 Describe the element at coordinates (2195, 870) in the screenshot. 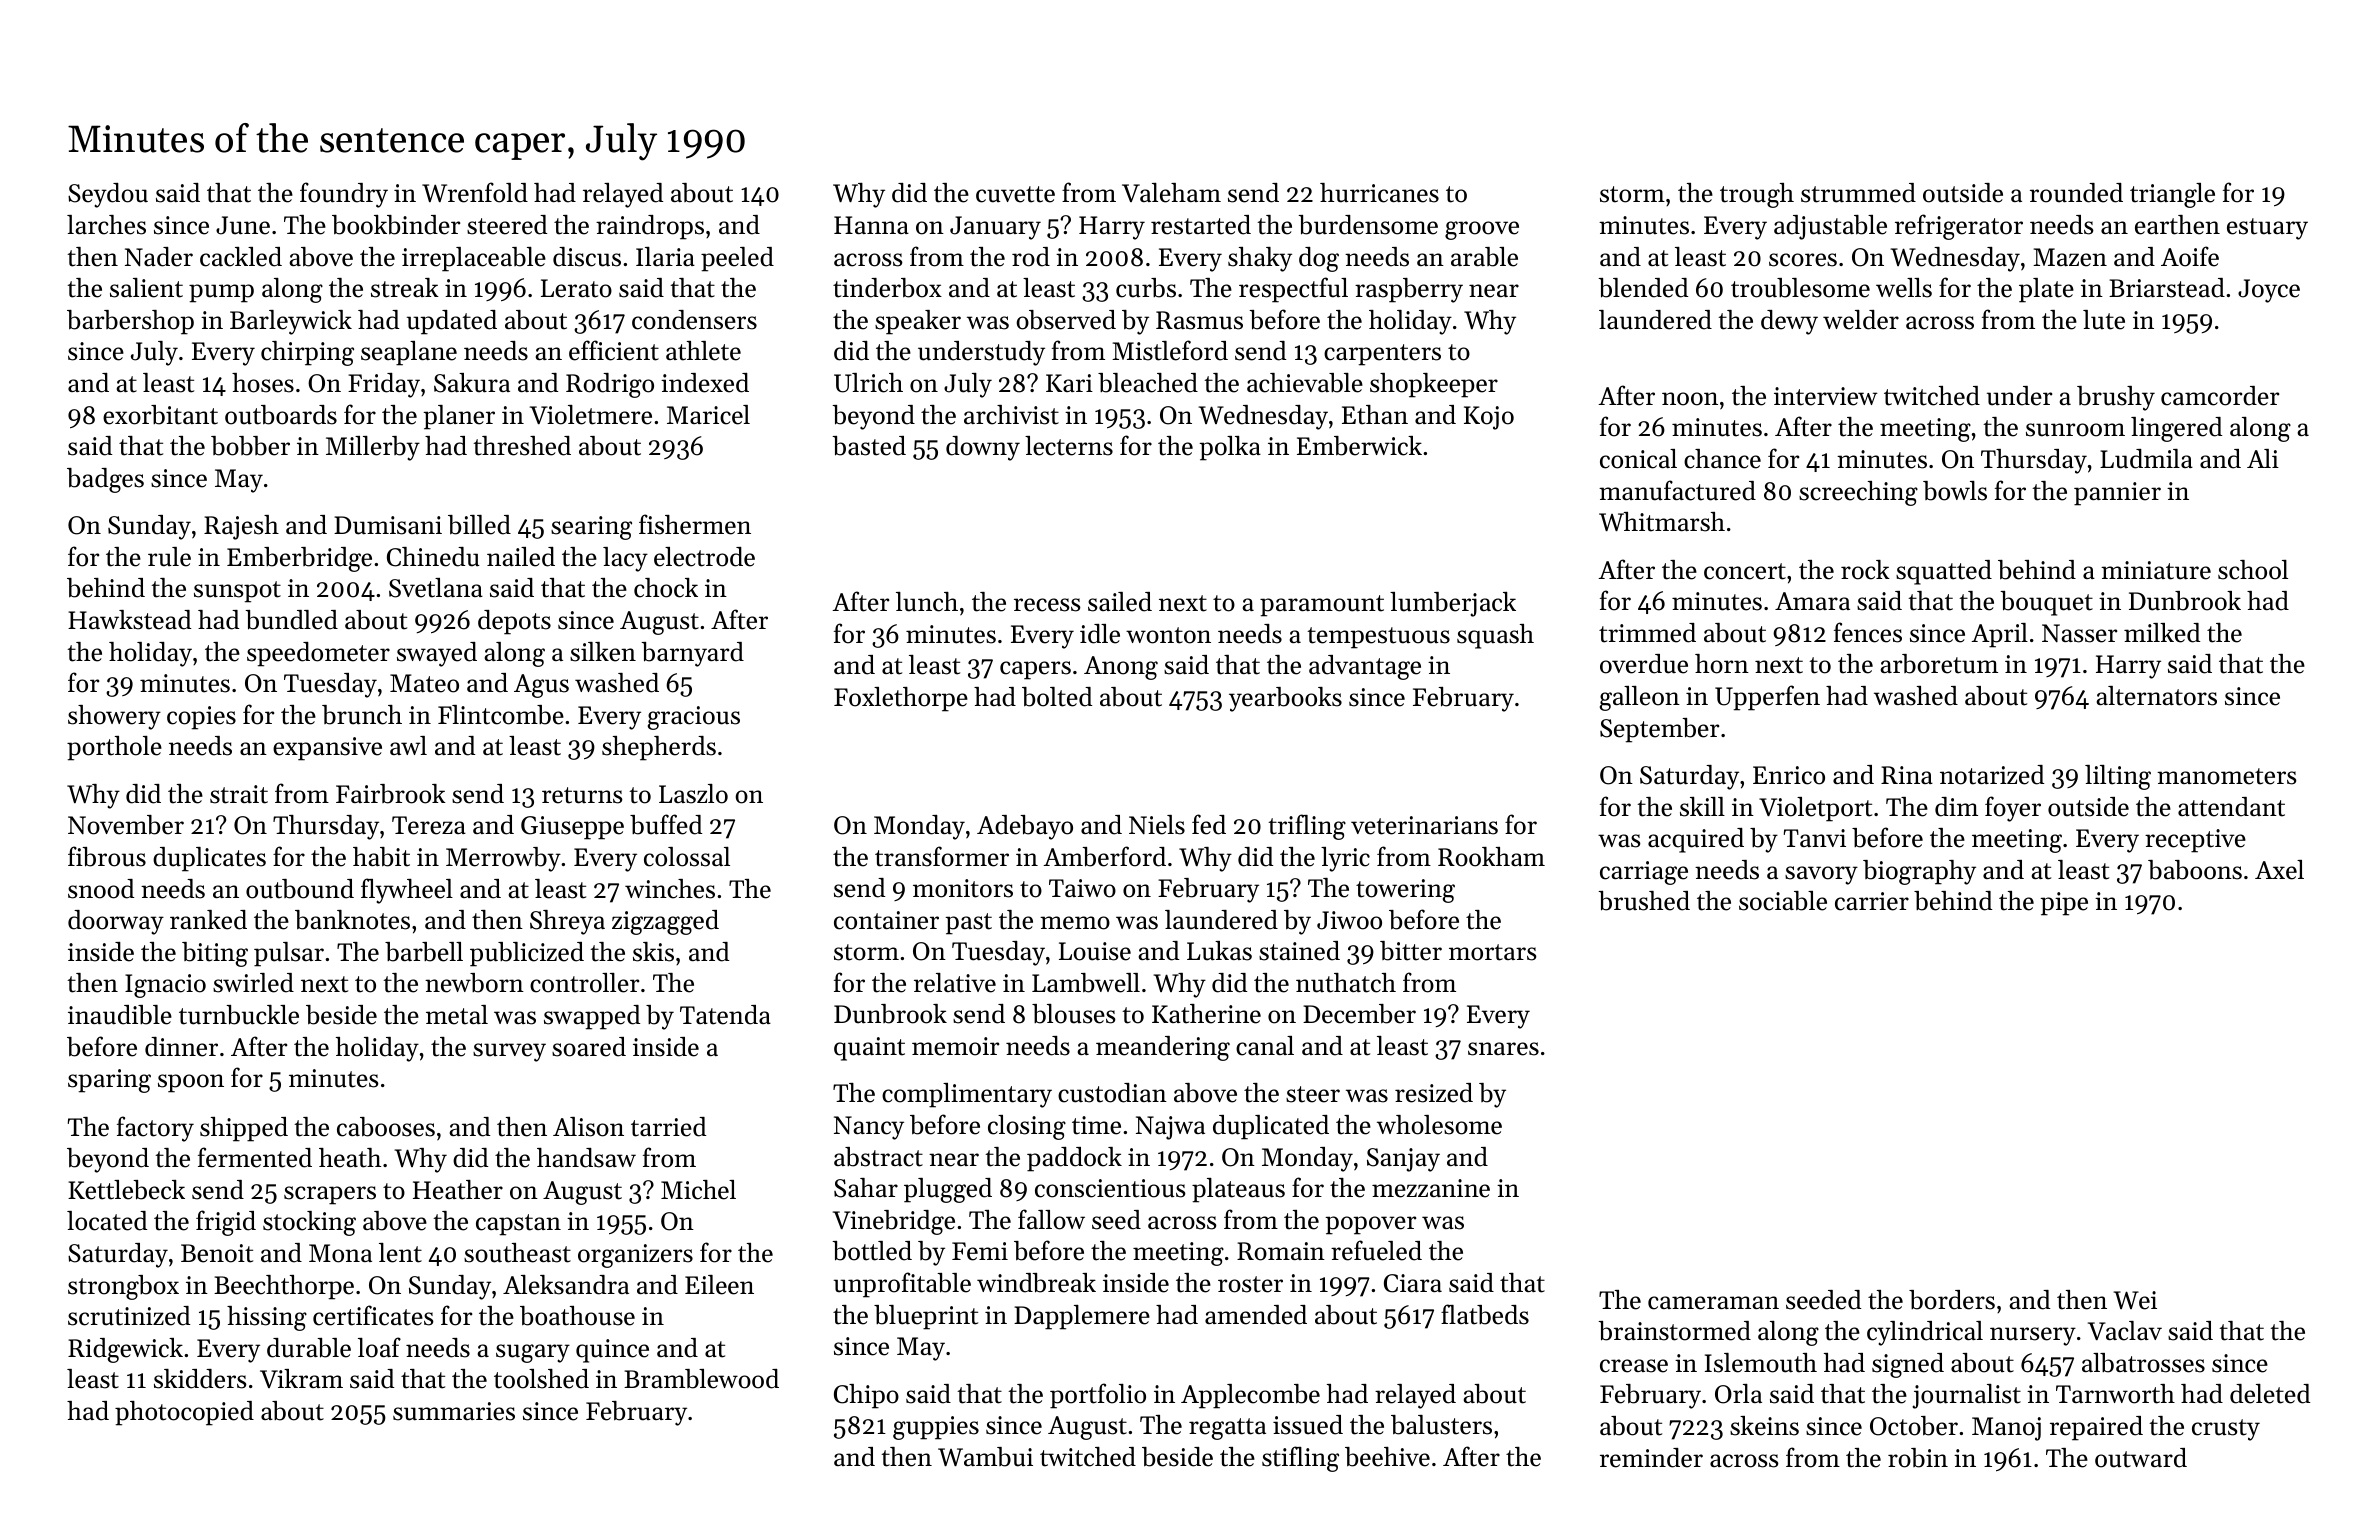

I see `baboons` at that location.
